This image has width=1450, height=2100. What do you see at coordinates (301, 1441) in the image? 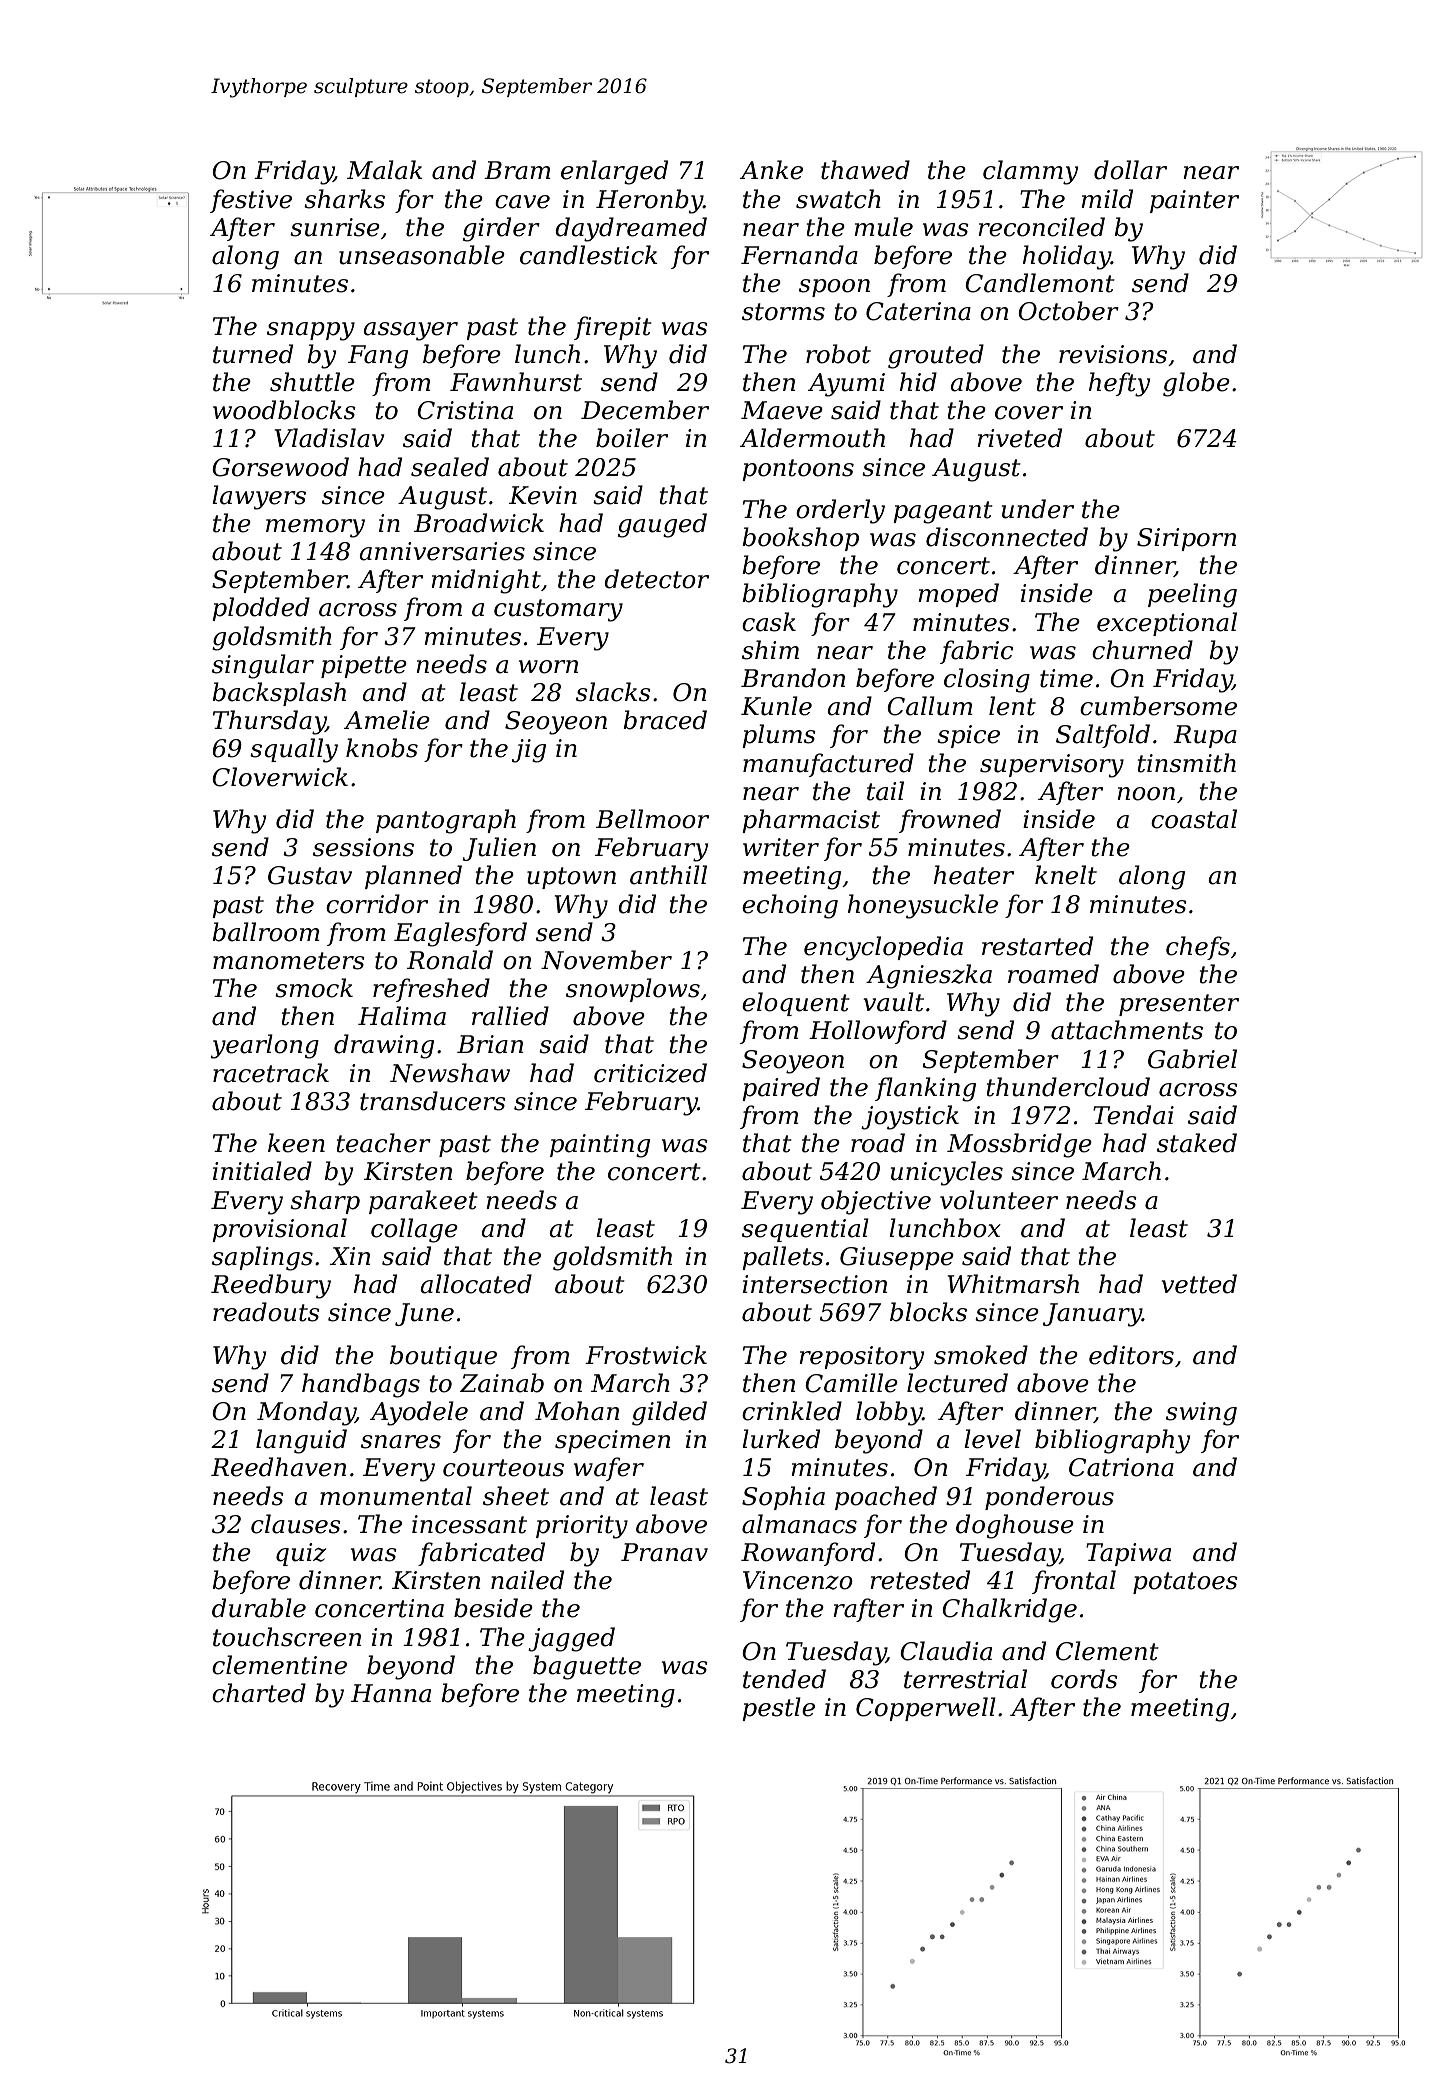
I see `languid` at bounding box center [301, 1441].
